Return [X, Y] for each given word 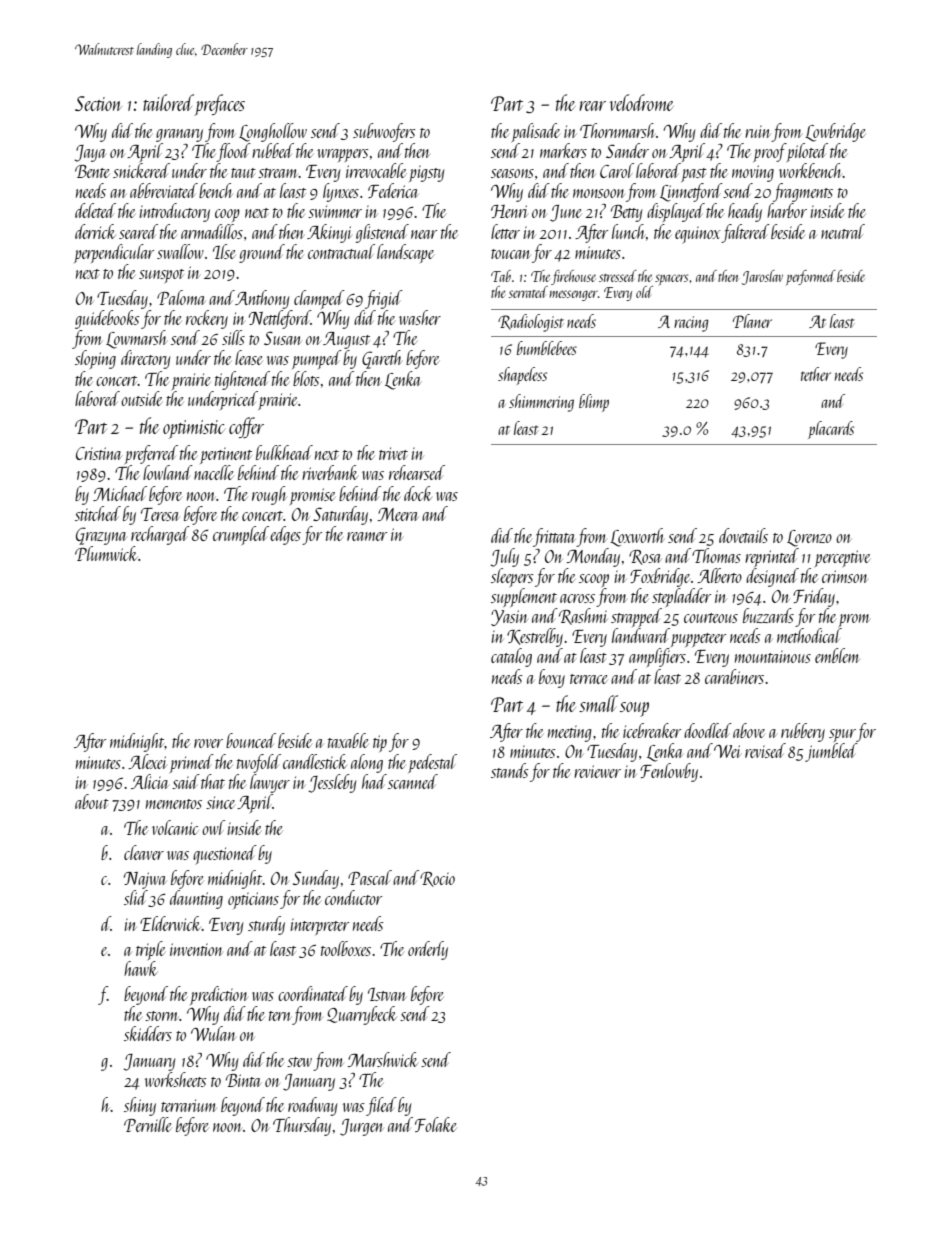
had [374, 781]
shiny [140, 1106]
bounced [251, 740]
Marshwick [383, 1059]
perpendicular [114, 253]
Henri [509, 211]
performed [811, 277]
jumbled [831, 752]
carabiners [734, 676]
